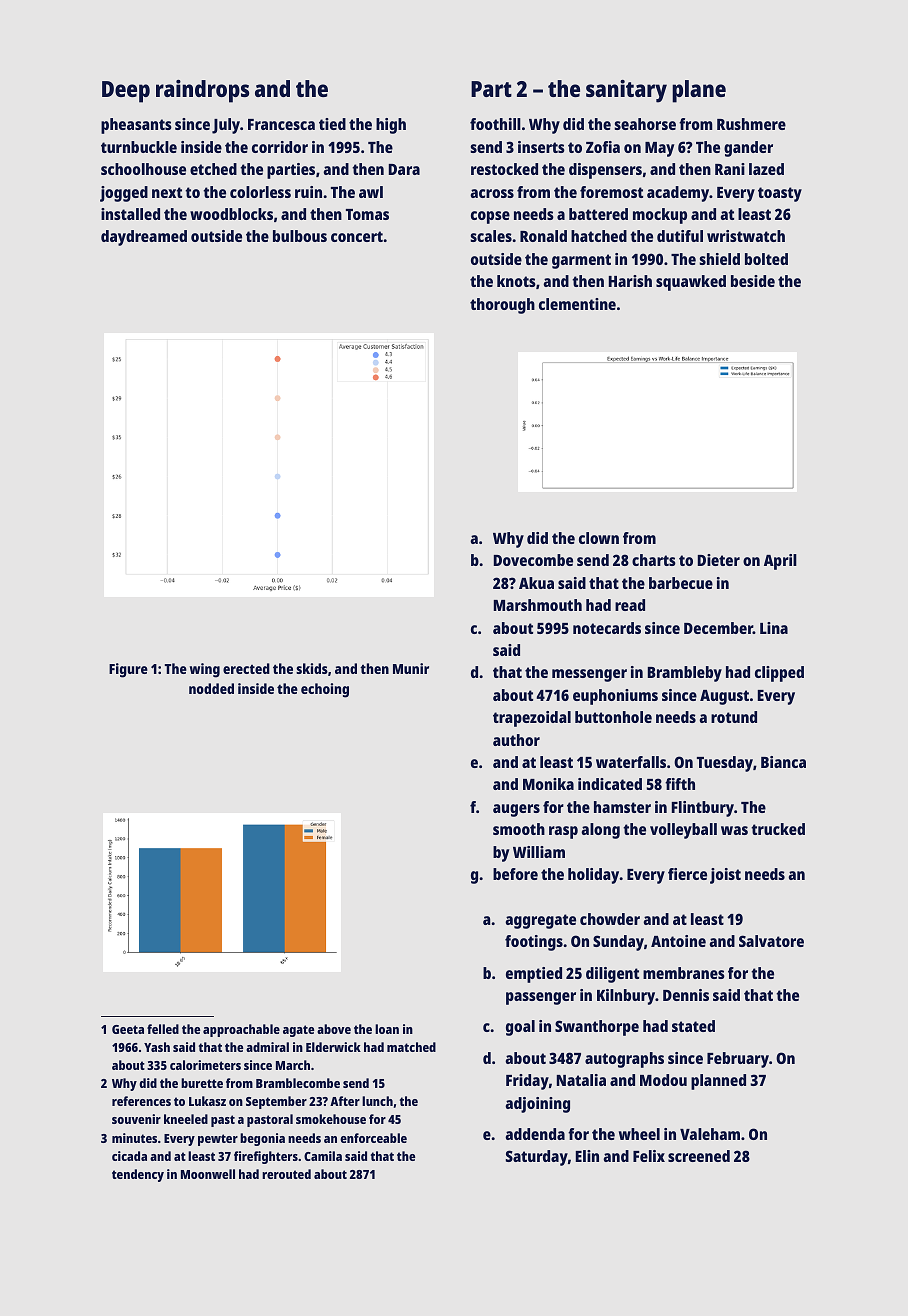  What do you see at coordinates (128, 670) in the image?
I see `Figure` at bounding box center [128, 670].
